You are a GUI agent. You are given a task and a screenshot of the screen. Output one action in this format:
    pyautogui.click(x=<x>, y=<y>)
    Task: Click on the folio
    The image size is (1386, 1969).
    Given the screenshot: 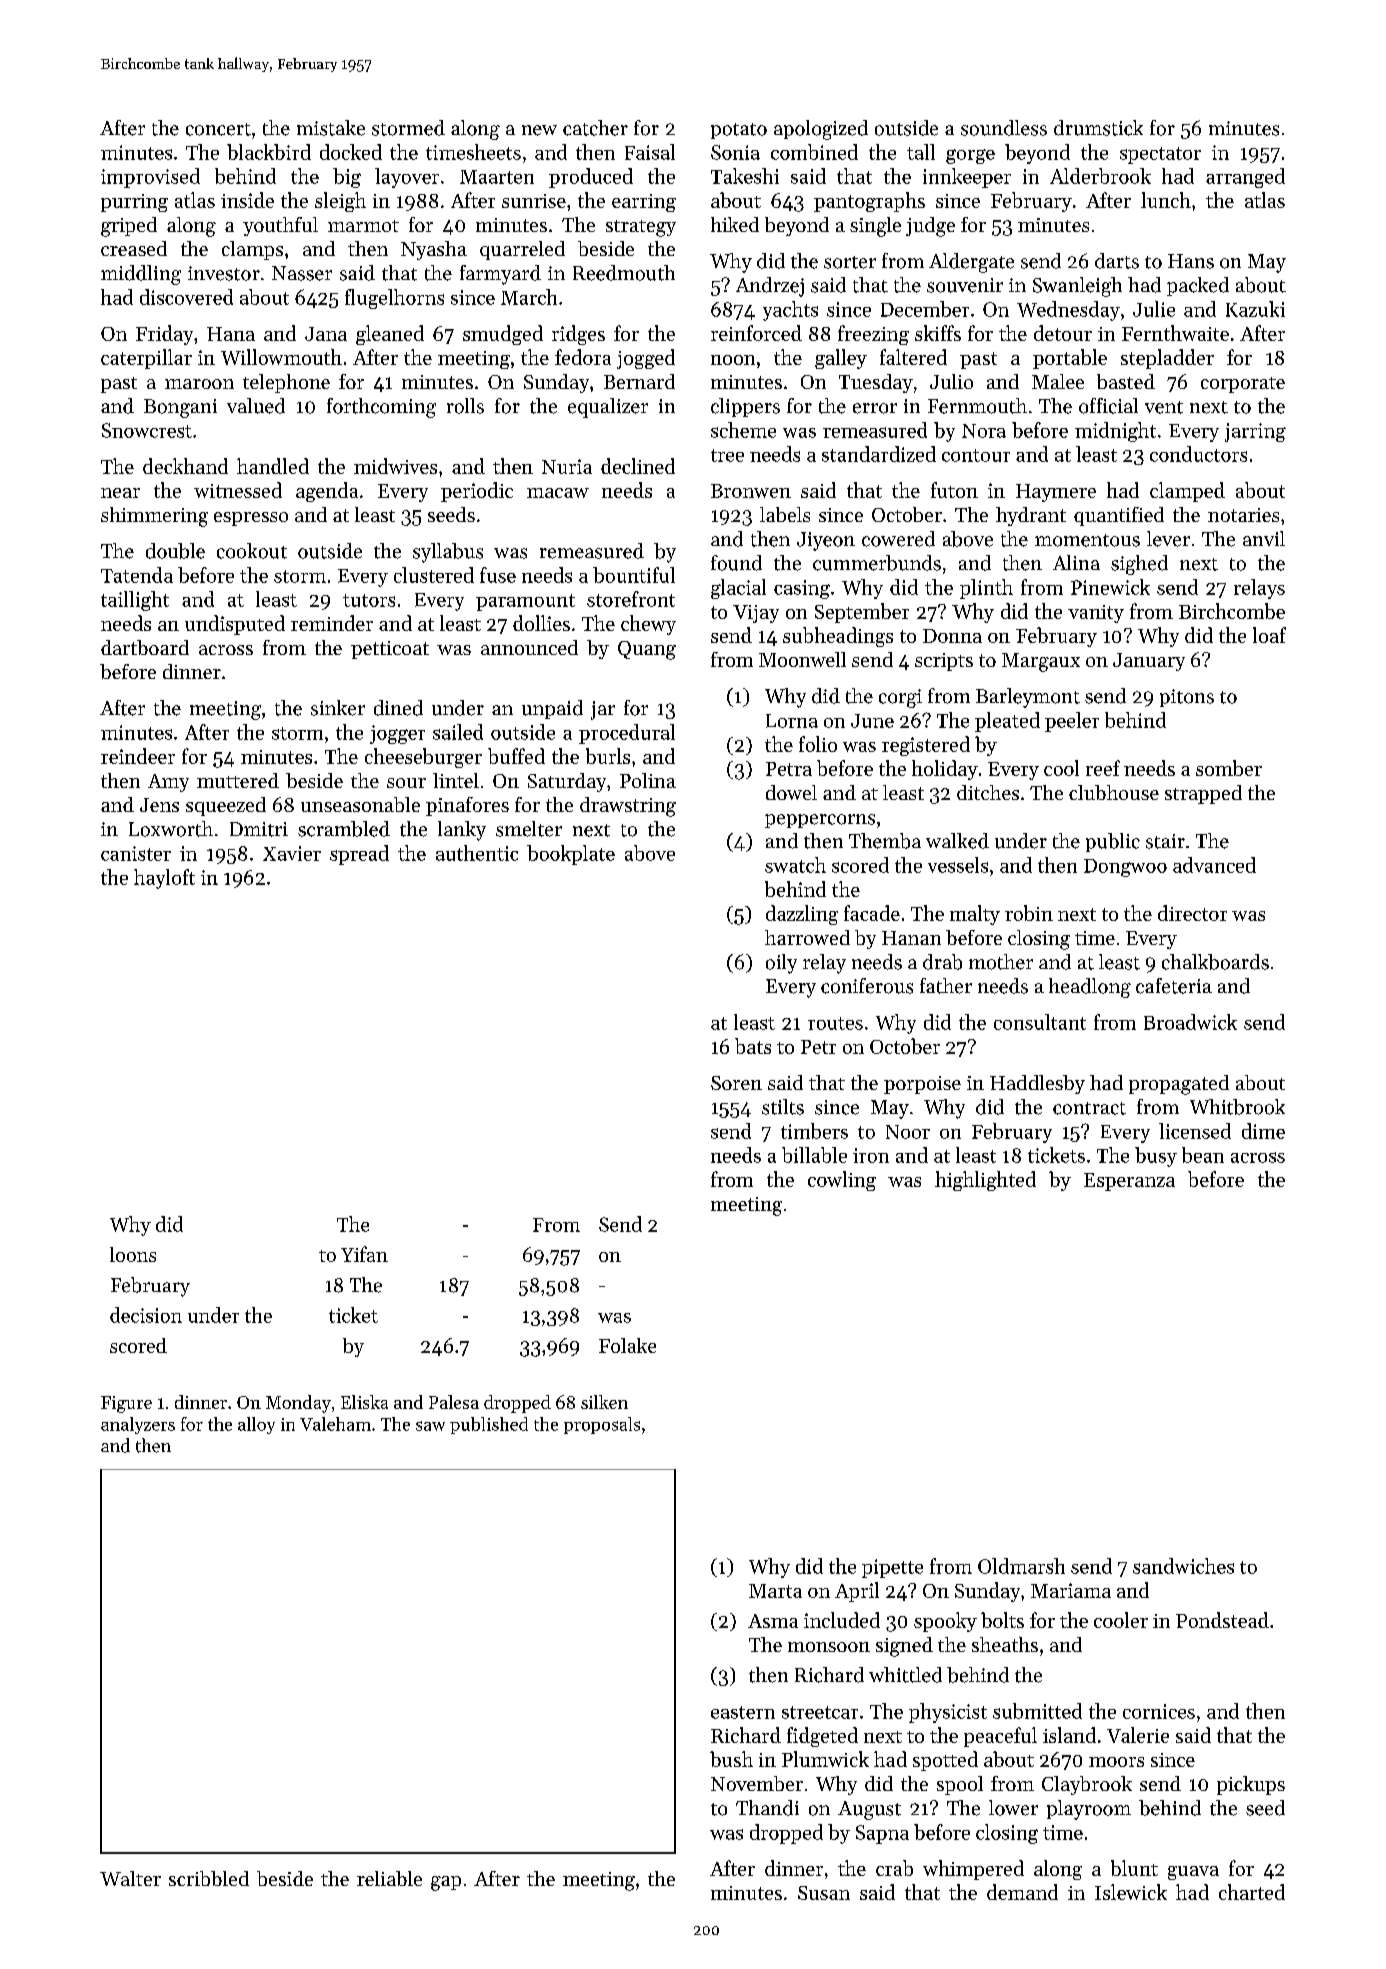 What is the action you would take?
    pyautogui.click(x=818, y=744)
